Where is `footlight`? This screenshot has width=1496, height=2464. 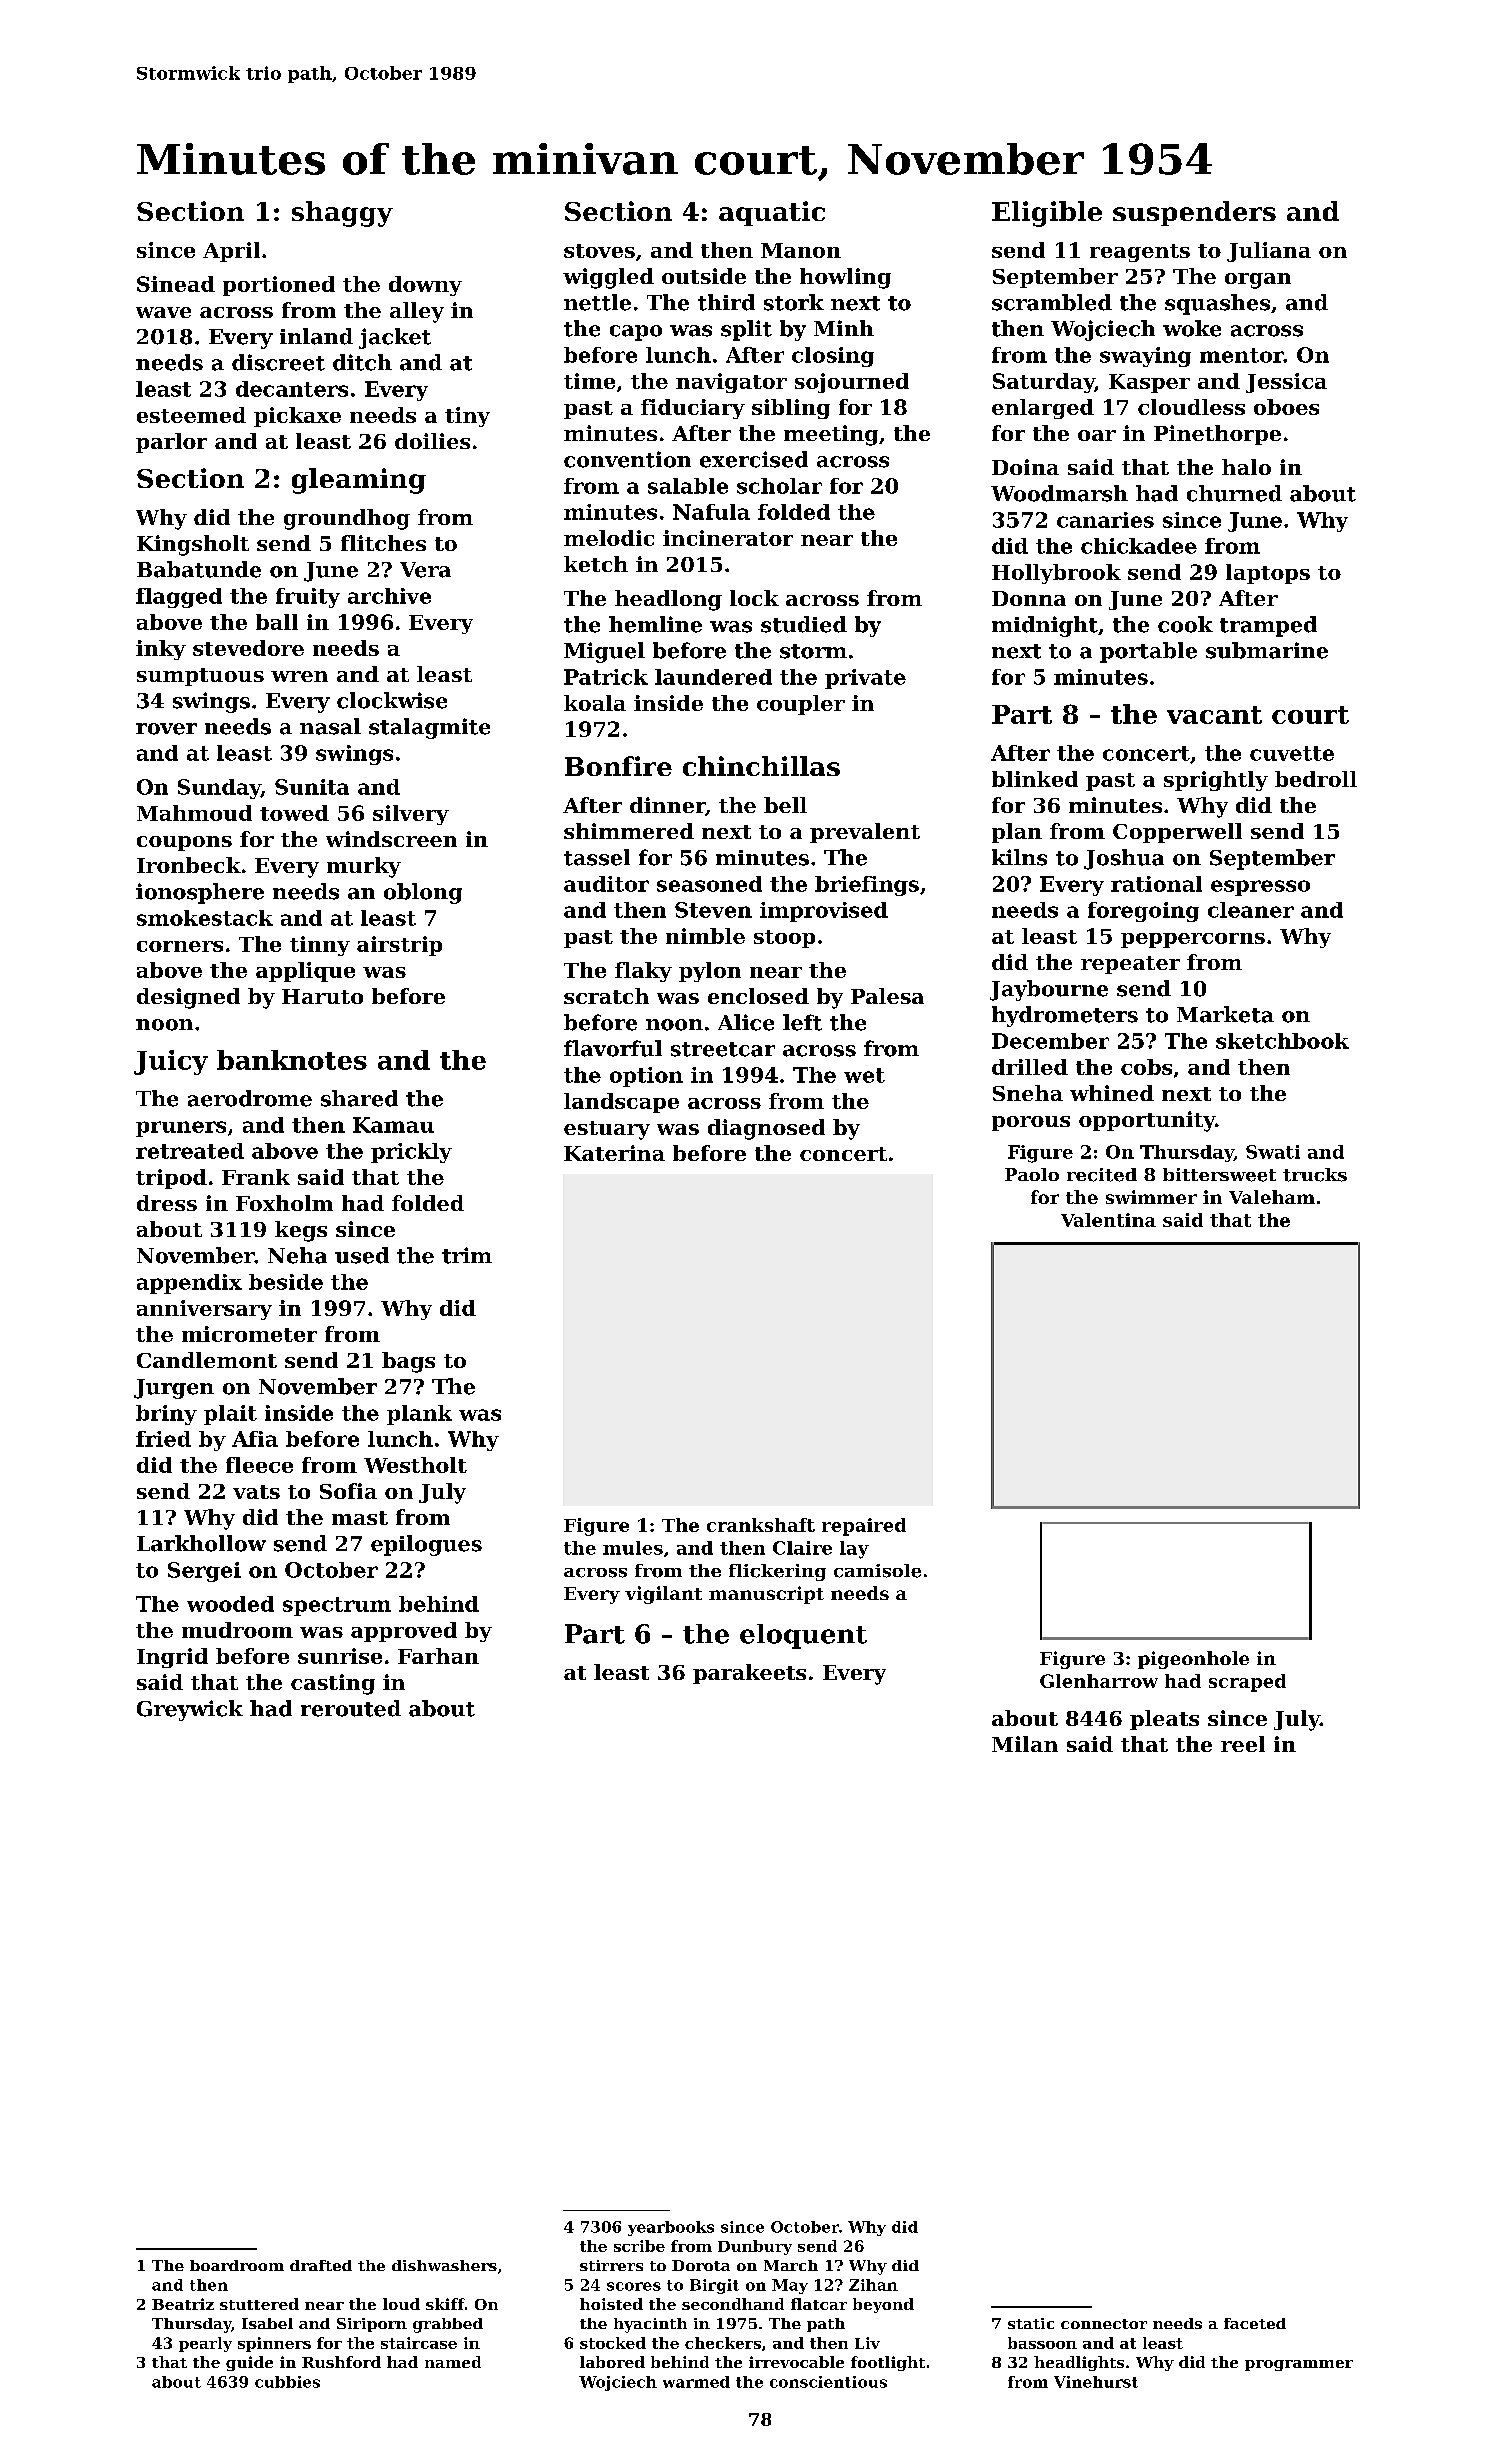
footlight is located at coordinates (888, 2363).
